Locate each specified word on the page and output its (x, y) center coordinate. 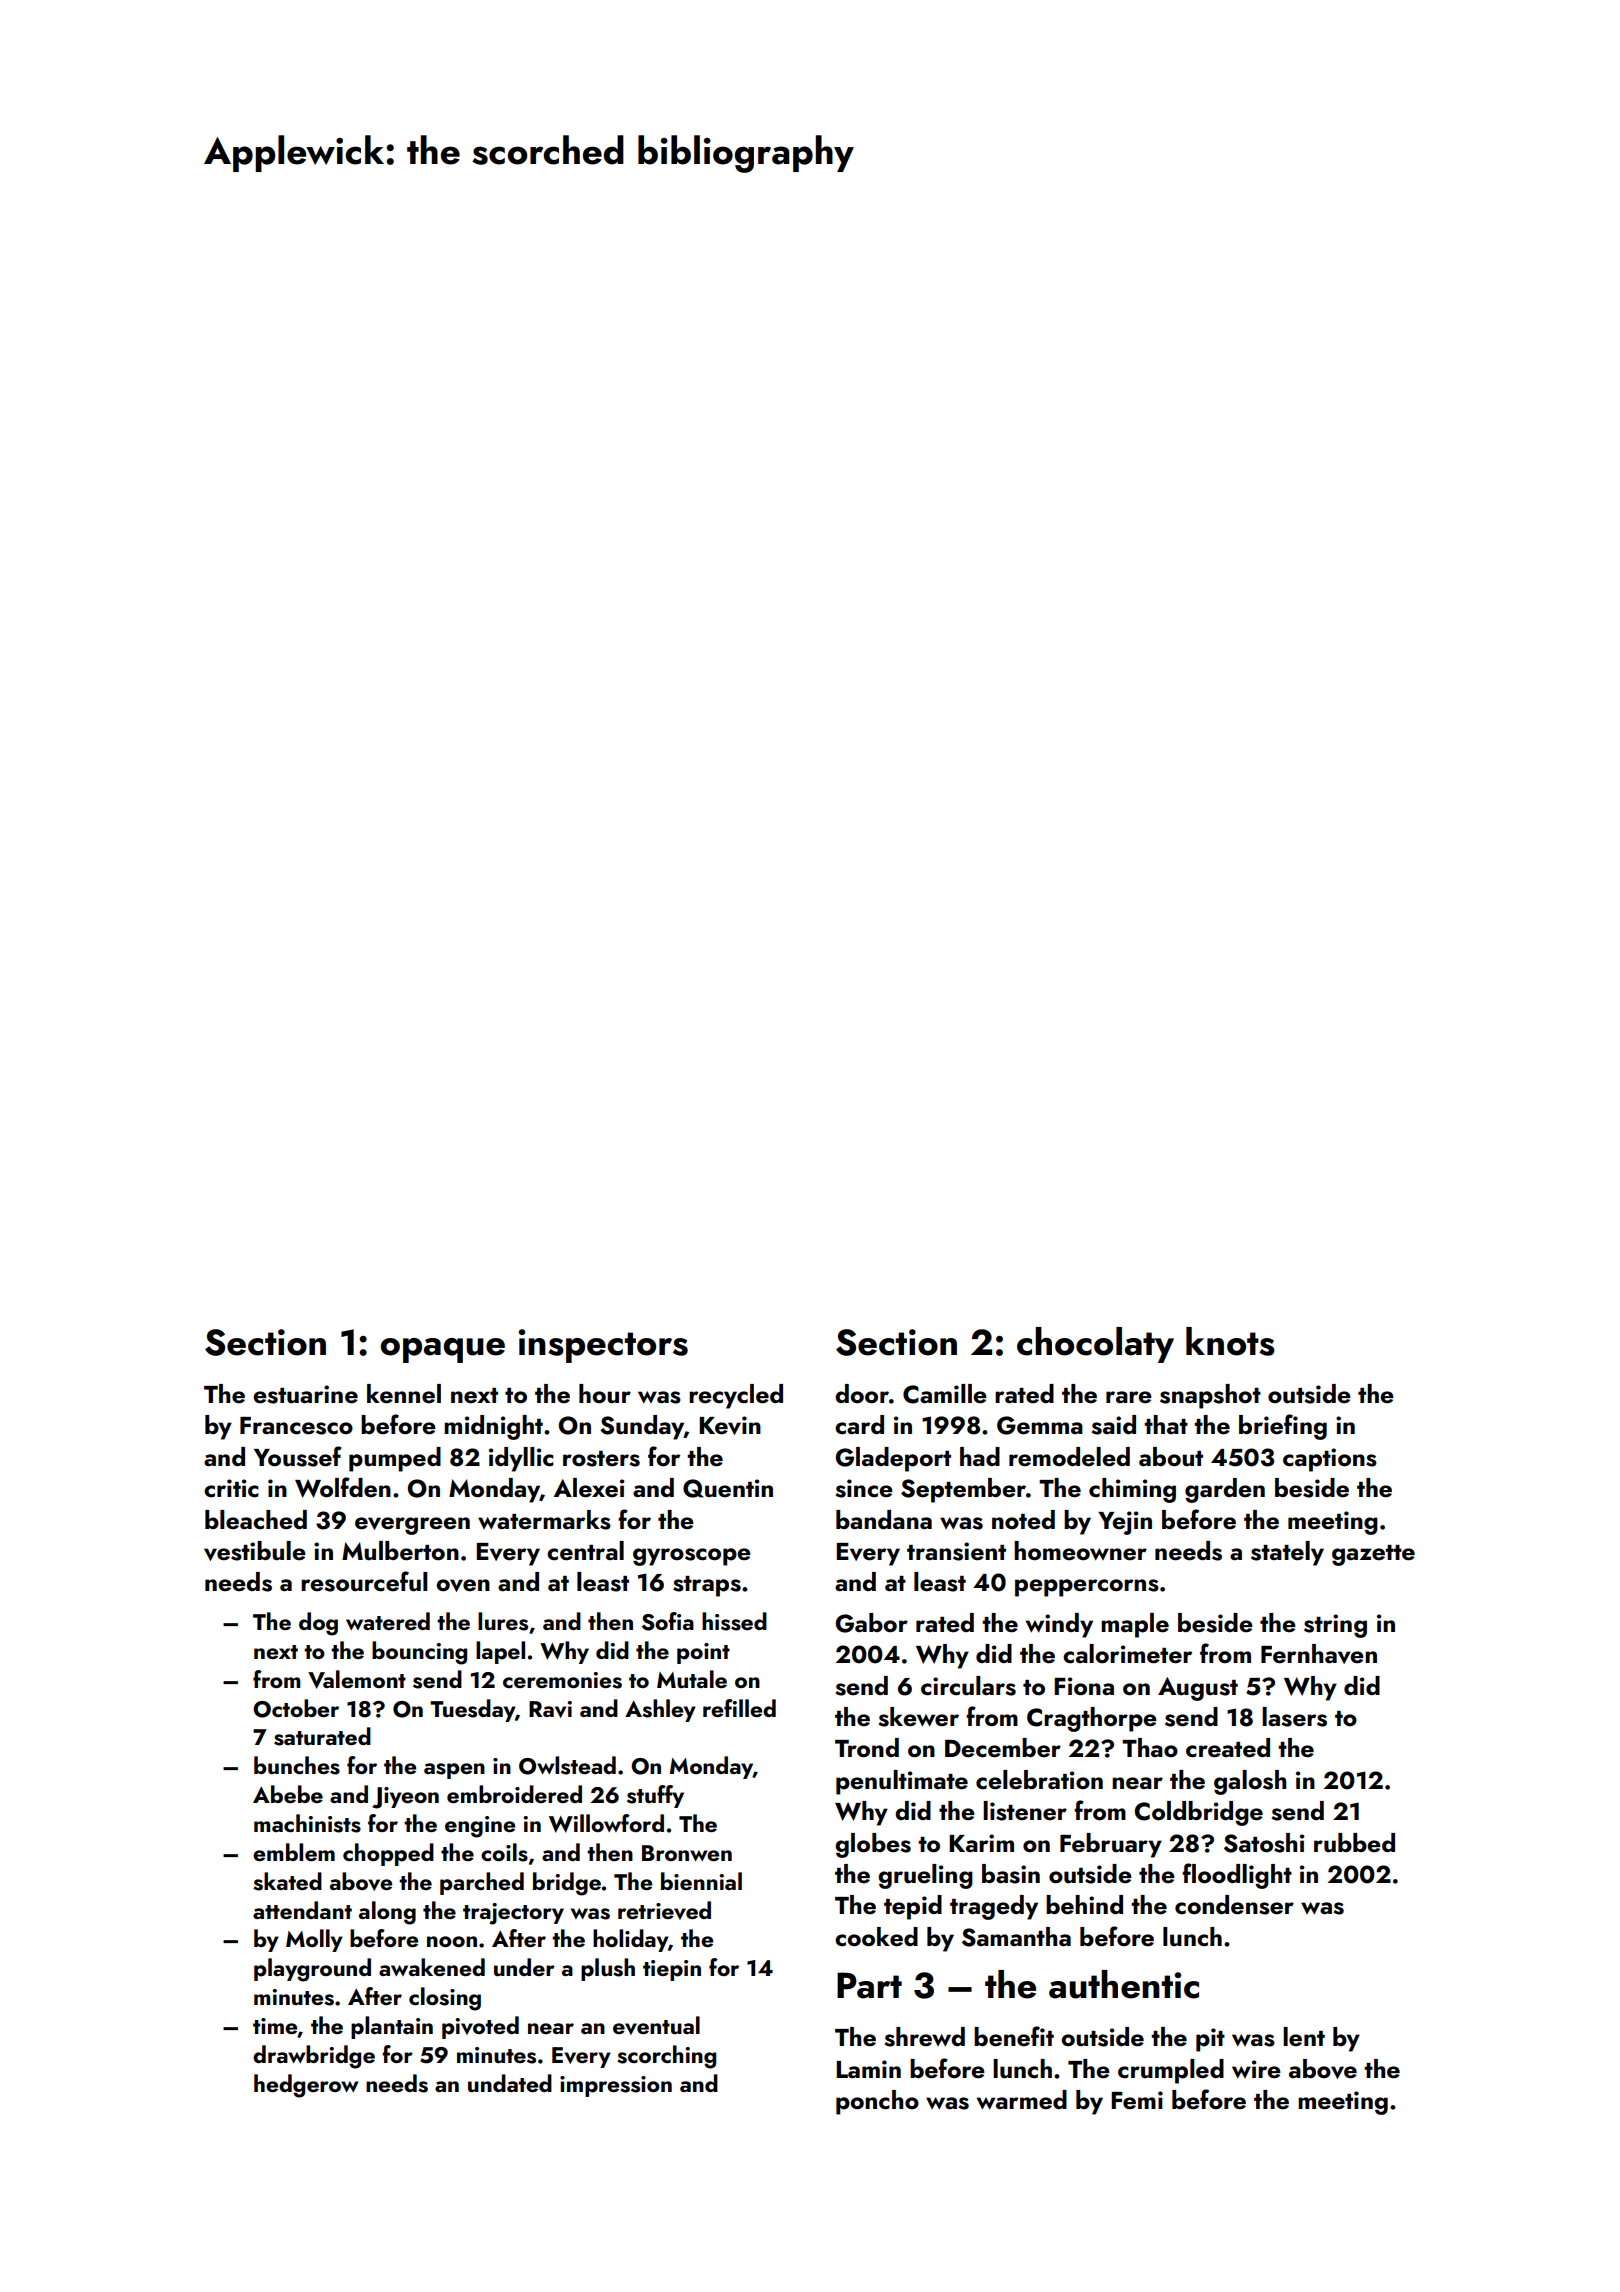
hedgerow (306, 2086)
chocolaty (1095, 1345)
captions (1330, 1460)
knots (1230, 1341)
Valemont (357, 1679)
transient (956, 1551)
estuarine (305, 1394)
